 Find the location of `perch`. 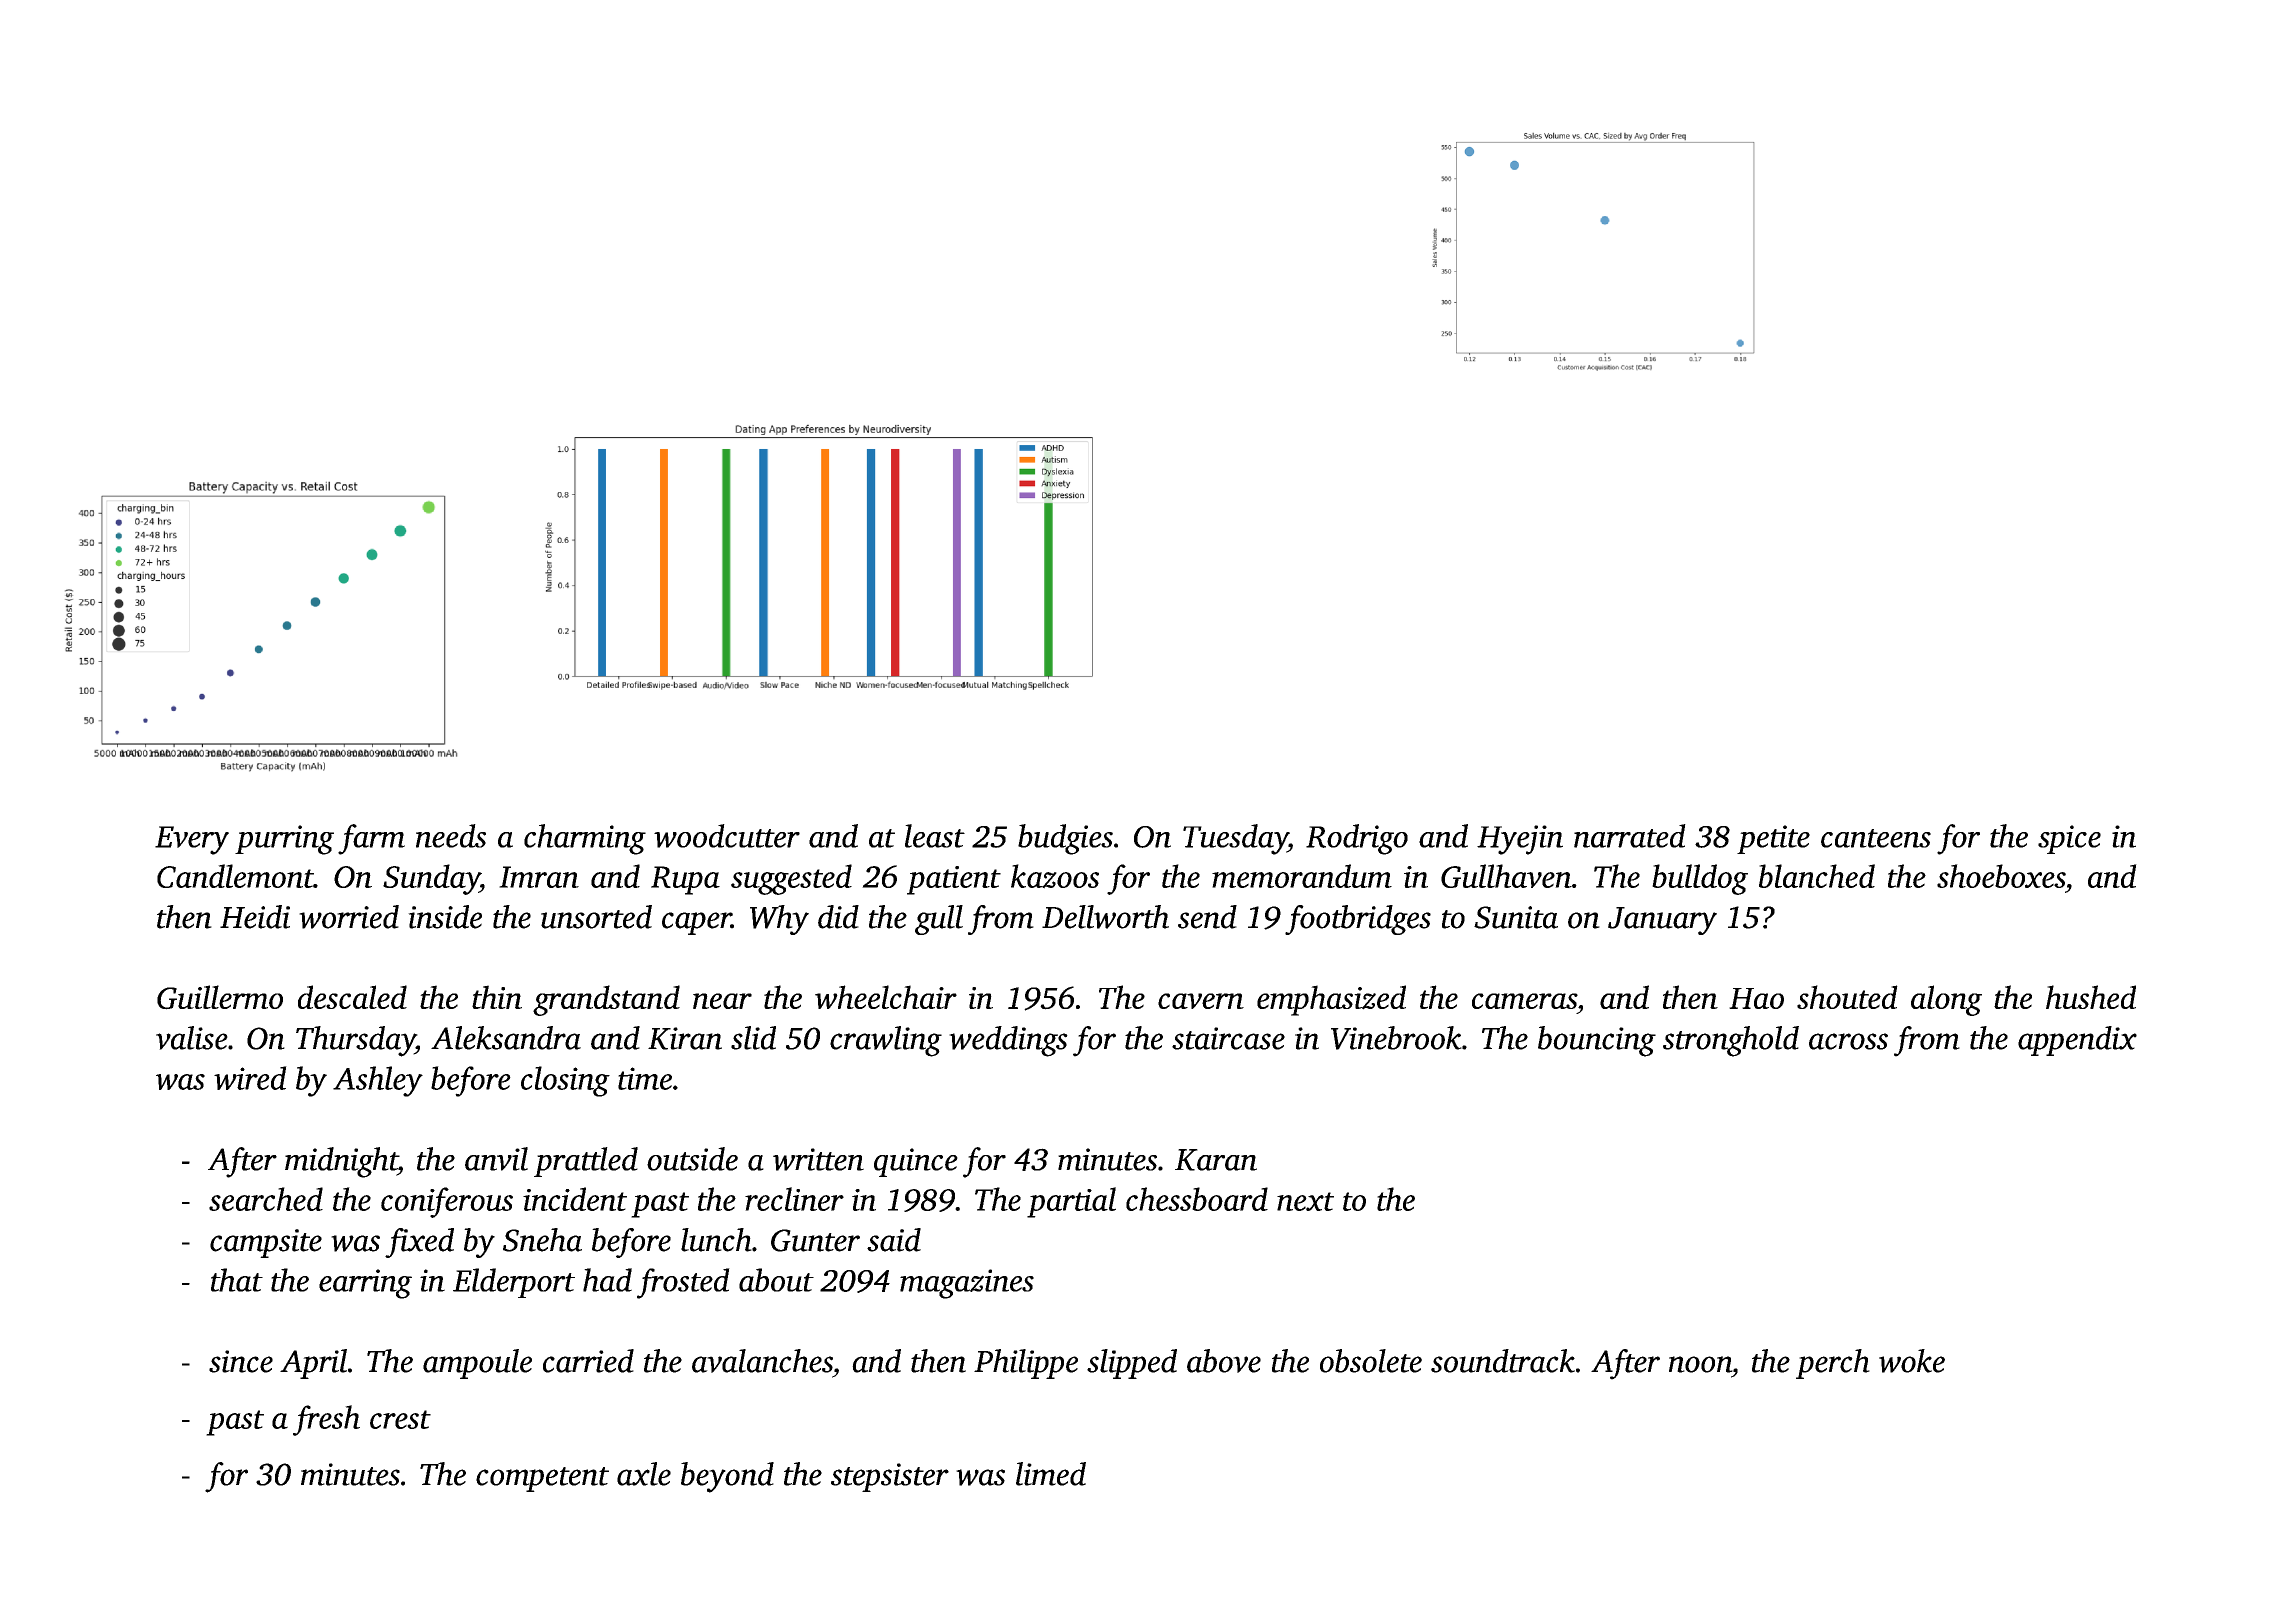

perch is located at coordinates (1833, 1364).
